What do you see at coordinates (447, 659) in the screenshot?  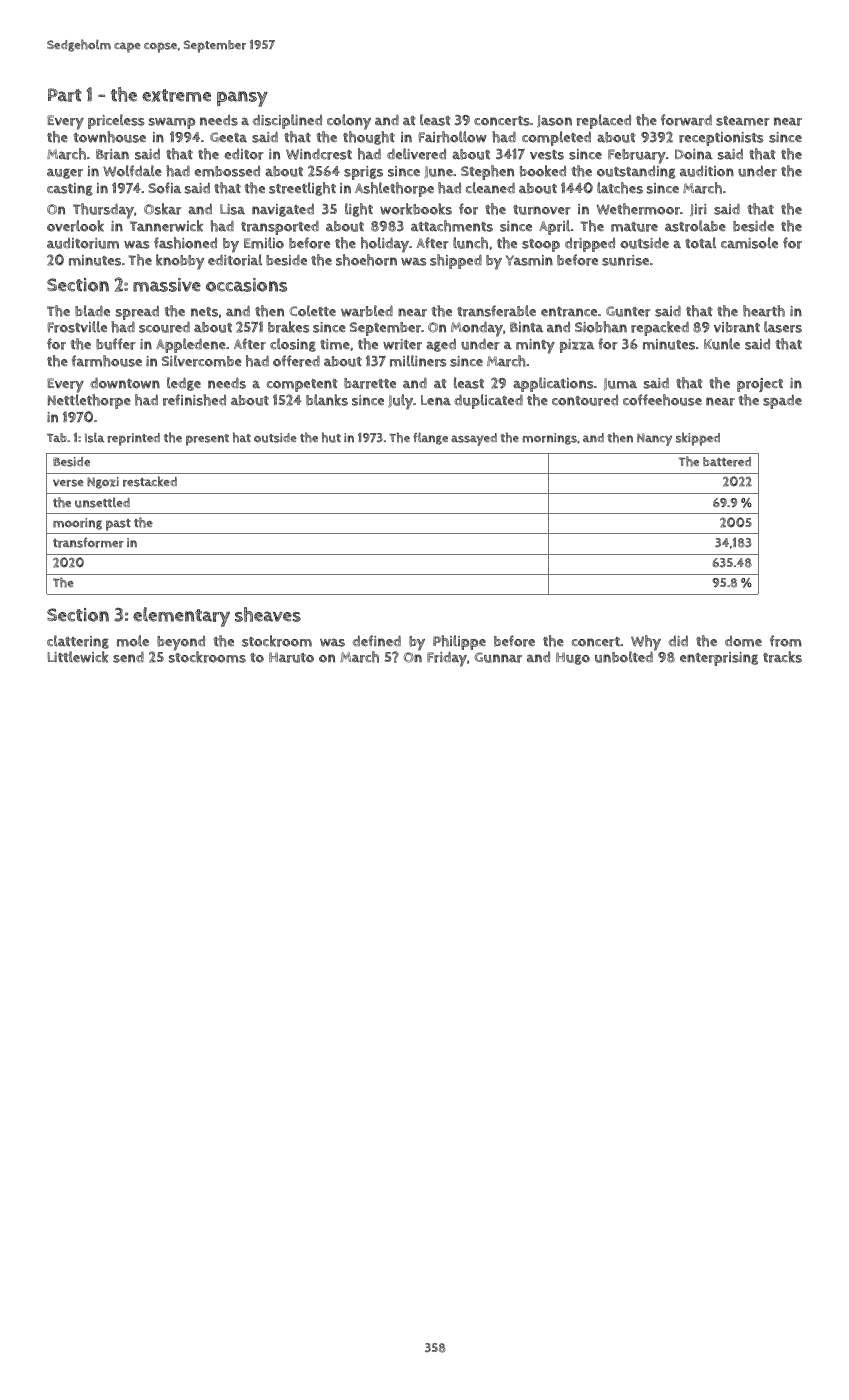 I see `Friday` at bounding box center [447, 659].
